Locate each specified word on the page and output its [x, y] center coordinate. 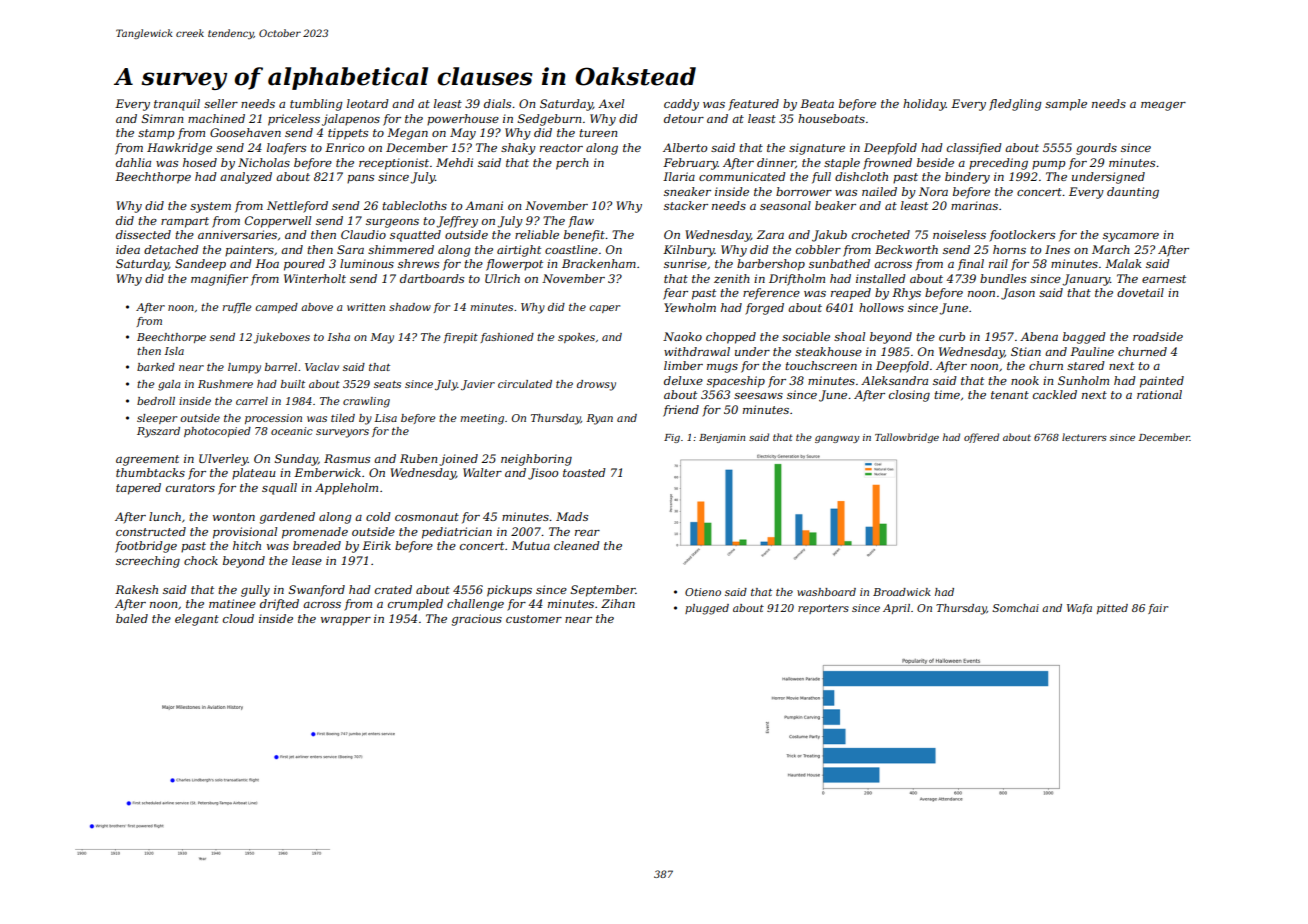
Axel [611, 103]
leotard [368, 103]
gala [169, 385]
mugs [722, 368]
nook [1025, 380]
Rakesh [136, 589]
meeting [482, 419]
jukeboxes [281, 338]
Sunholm [1083, 380]
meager [1163, 106]
